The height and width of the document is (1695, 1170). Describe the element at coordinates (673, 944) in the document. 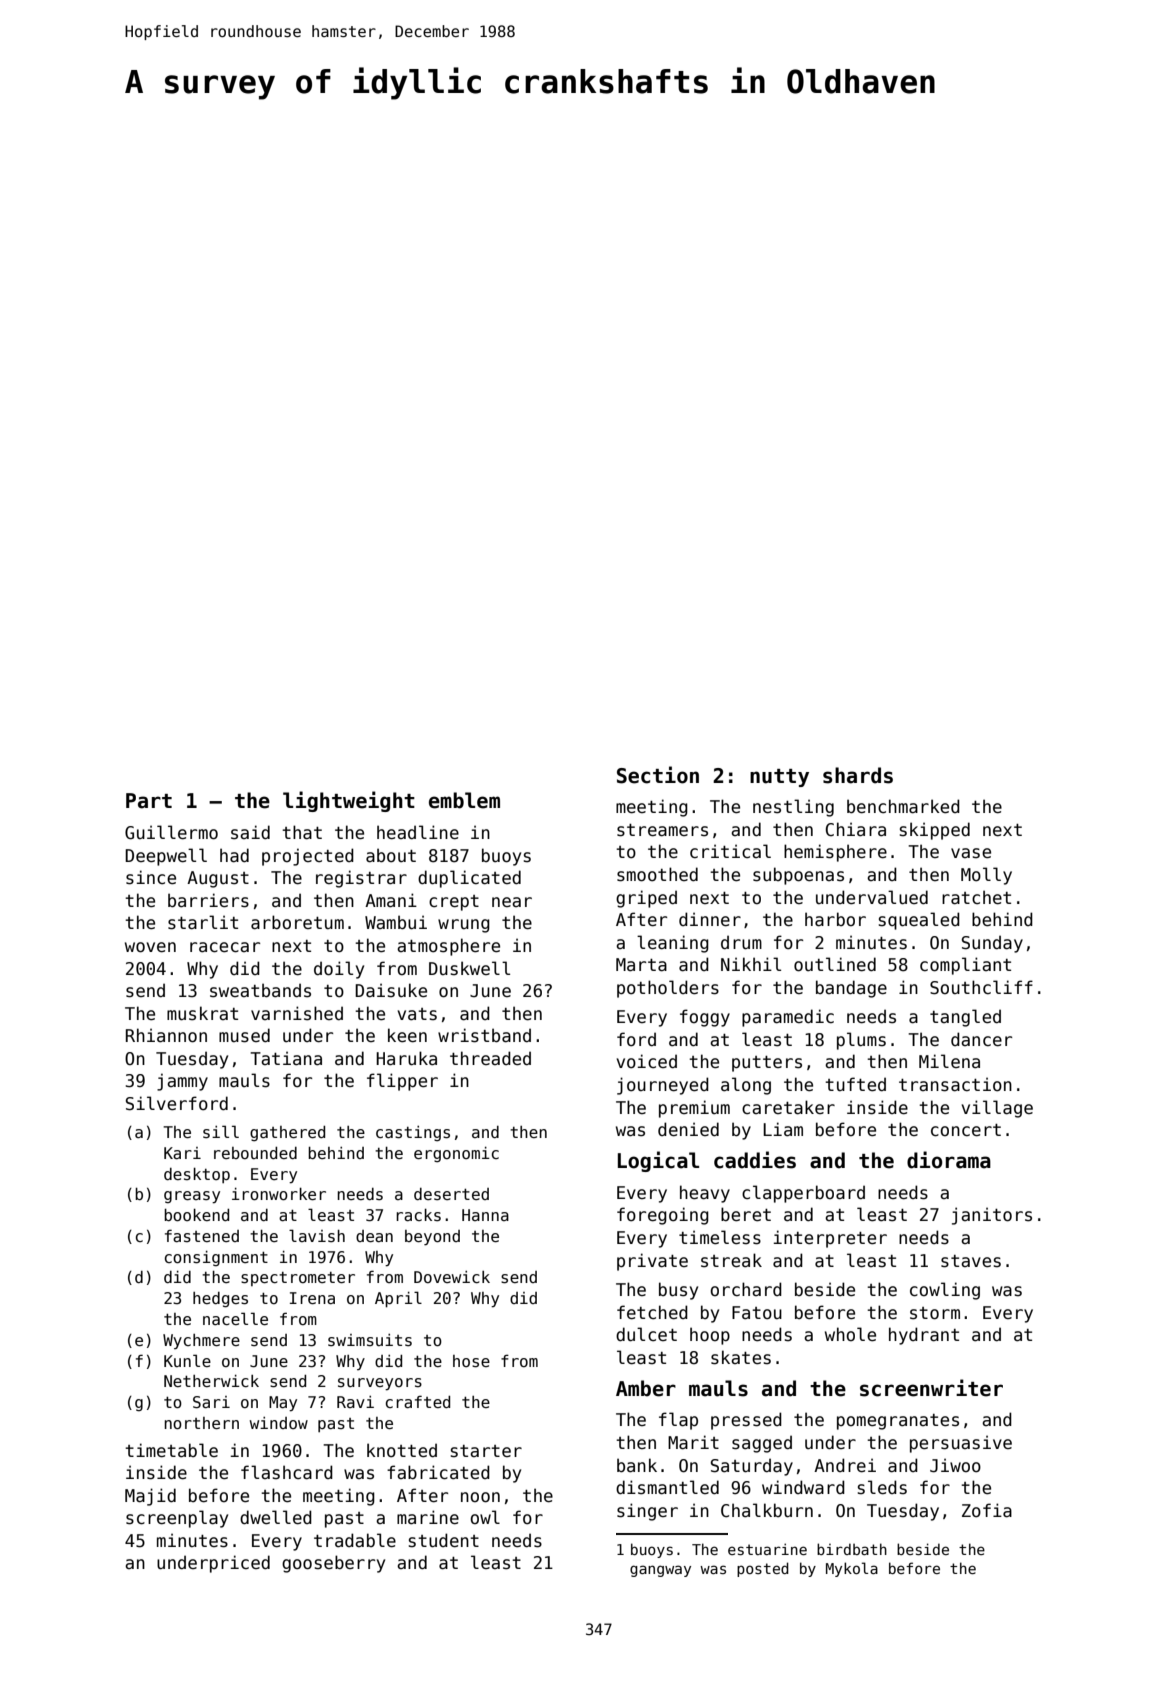

I see `leaning` at that location.
